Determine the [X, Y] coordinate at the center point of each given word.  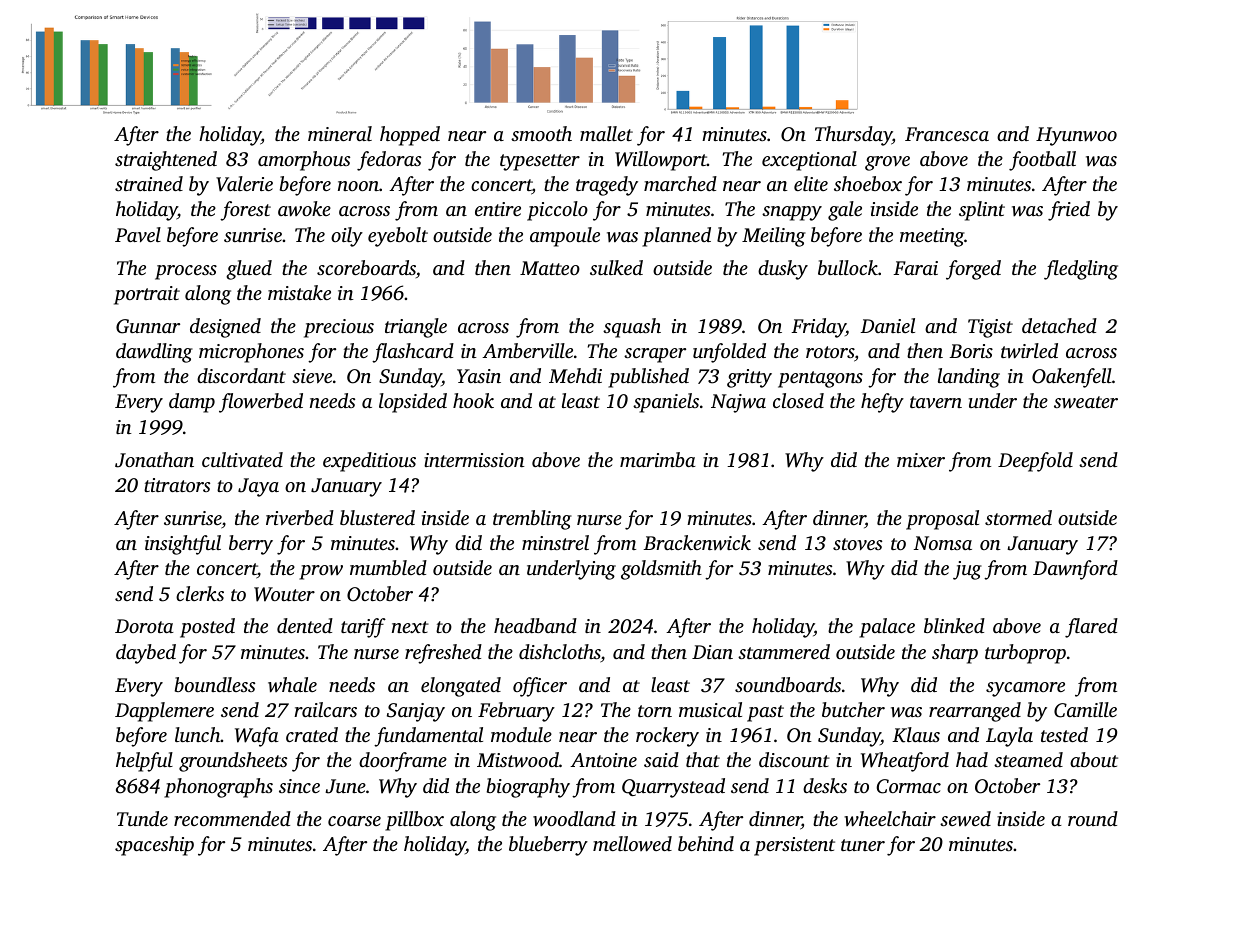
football [1042, 161]
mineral [340, 133]
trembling [532, 520]
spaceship [154, 846]
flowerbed [261, 403]
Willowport [661, 161]
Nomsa [943, 543]
